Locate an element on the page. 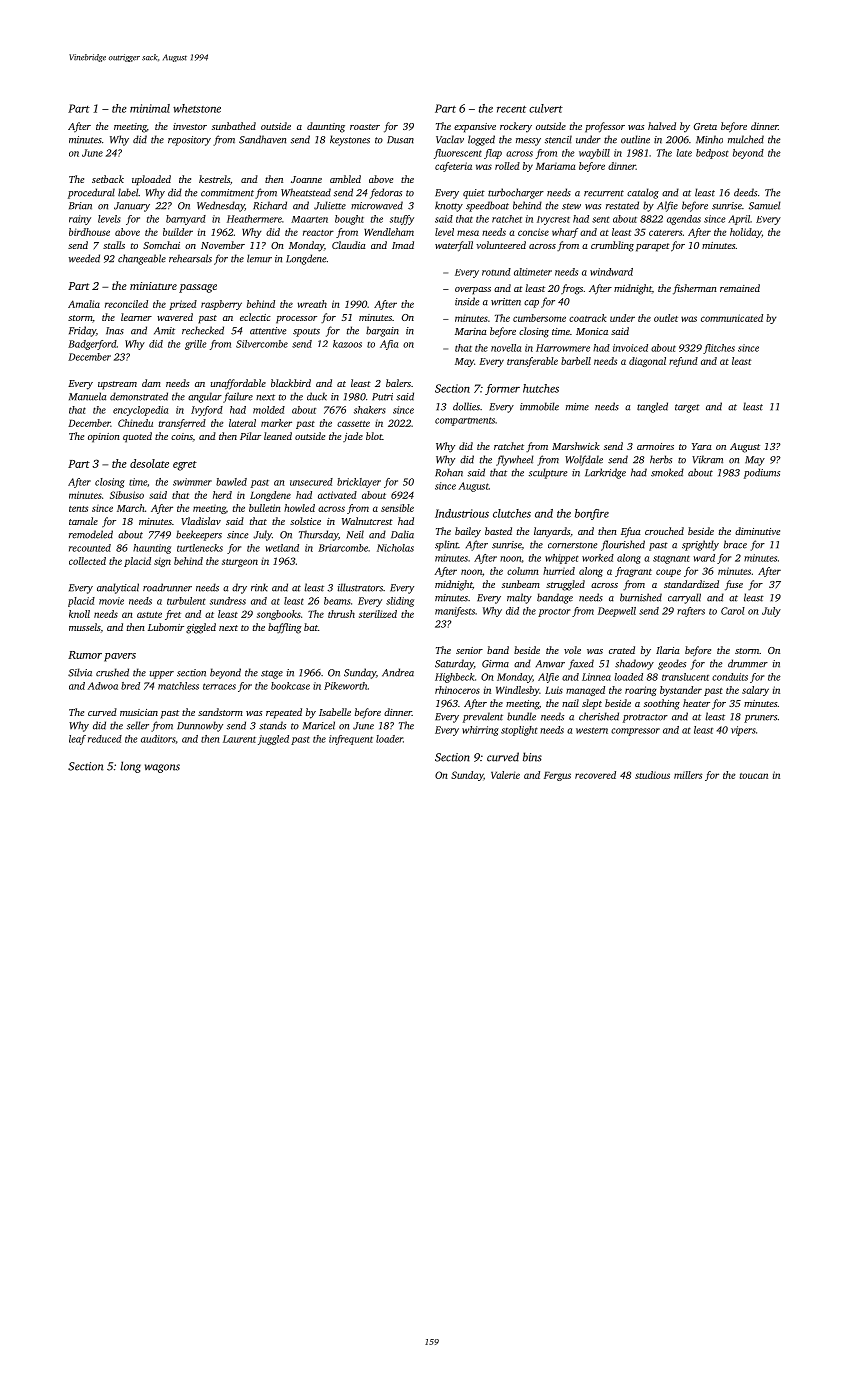 The width and height of the document is (849, 1400). flitches is located at coordinates (719, 349).
